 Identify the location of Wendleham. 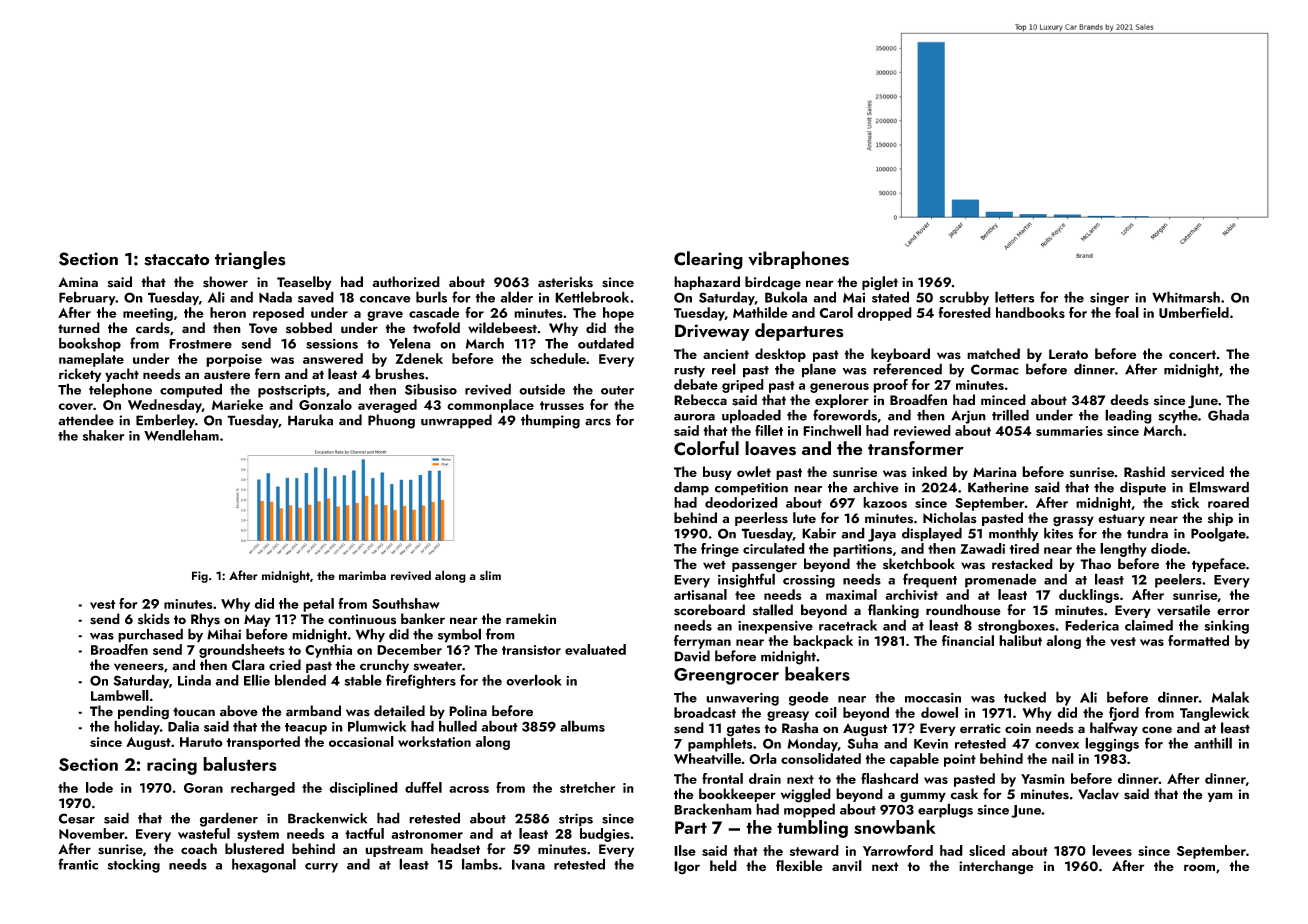
(181, 435).
